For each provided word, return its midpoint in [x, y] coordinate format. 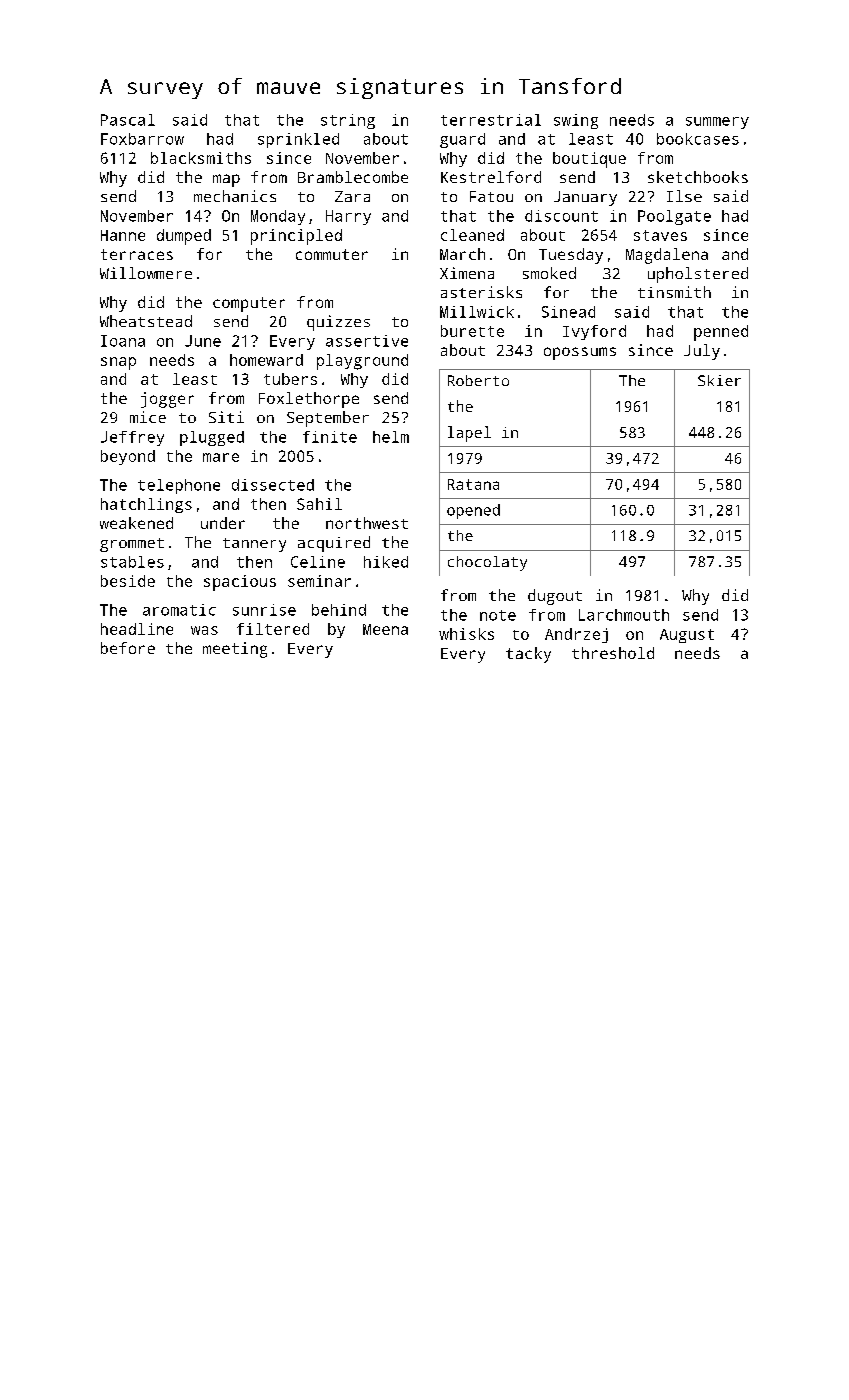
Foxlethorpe [309, 400]
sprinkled [298, 140]
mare [221, 457]
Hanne [123, 235]
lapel [469, 434]
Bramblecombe [353, 177]
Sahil [319, 504]
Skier [719, 380]
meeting [235, 650]
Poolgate [674, 217]
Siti [226, 417]
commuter [332, 254]
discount [561, 216]
